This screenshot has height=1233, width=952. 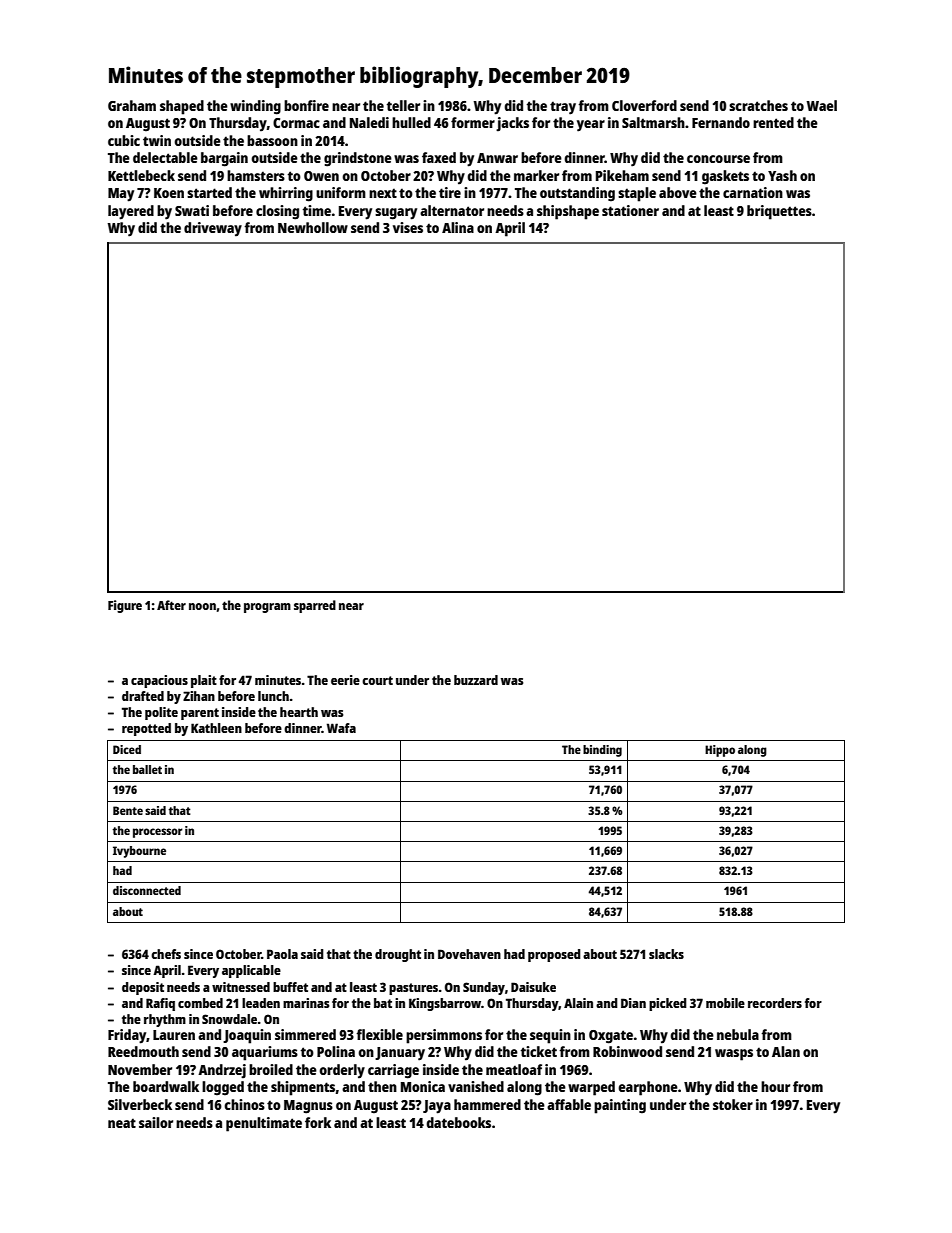 I want to click on bonfire, so click(x=306, y=105).
